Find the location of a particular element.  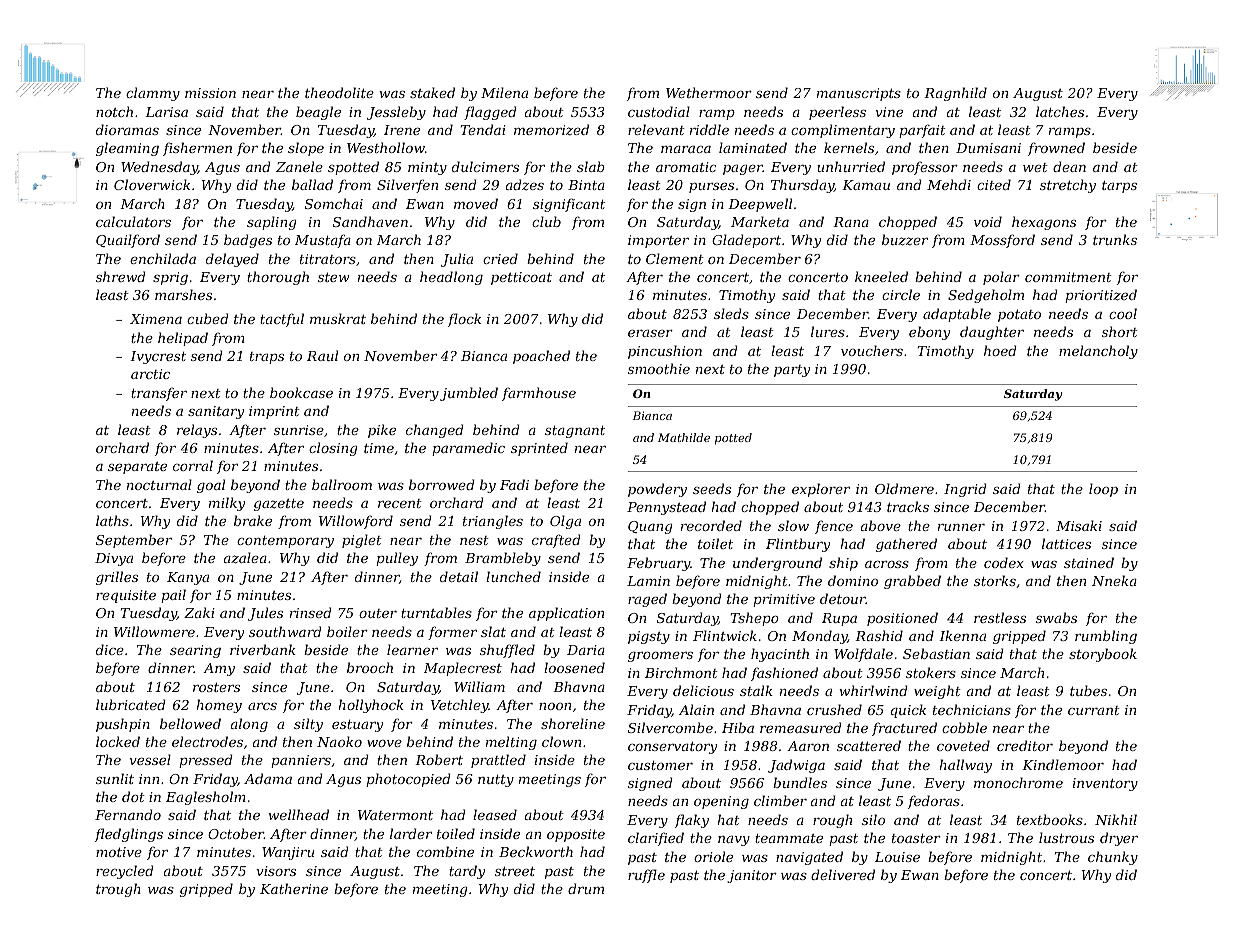

aromatic is located at coordinates (686, 167).
